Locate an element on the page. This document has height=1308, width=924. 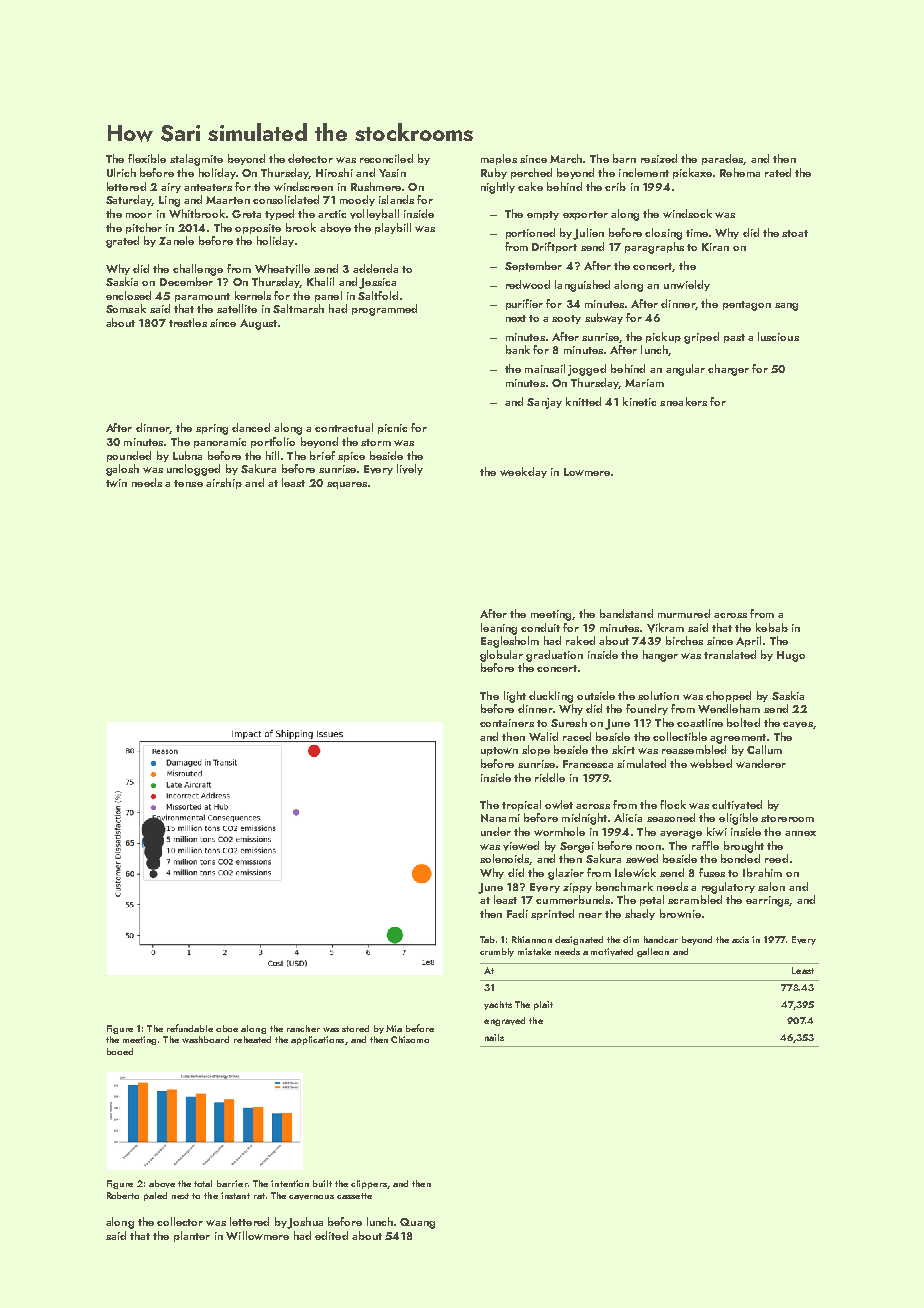
regulatory is located at coordinates (728, 888).
